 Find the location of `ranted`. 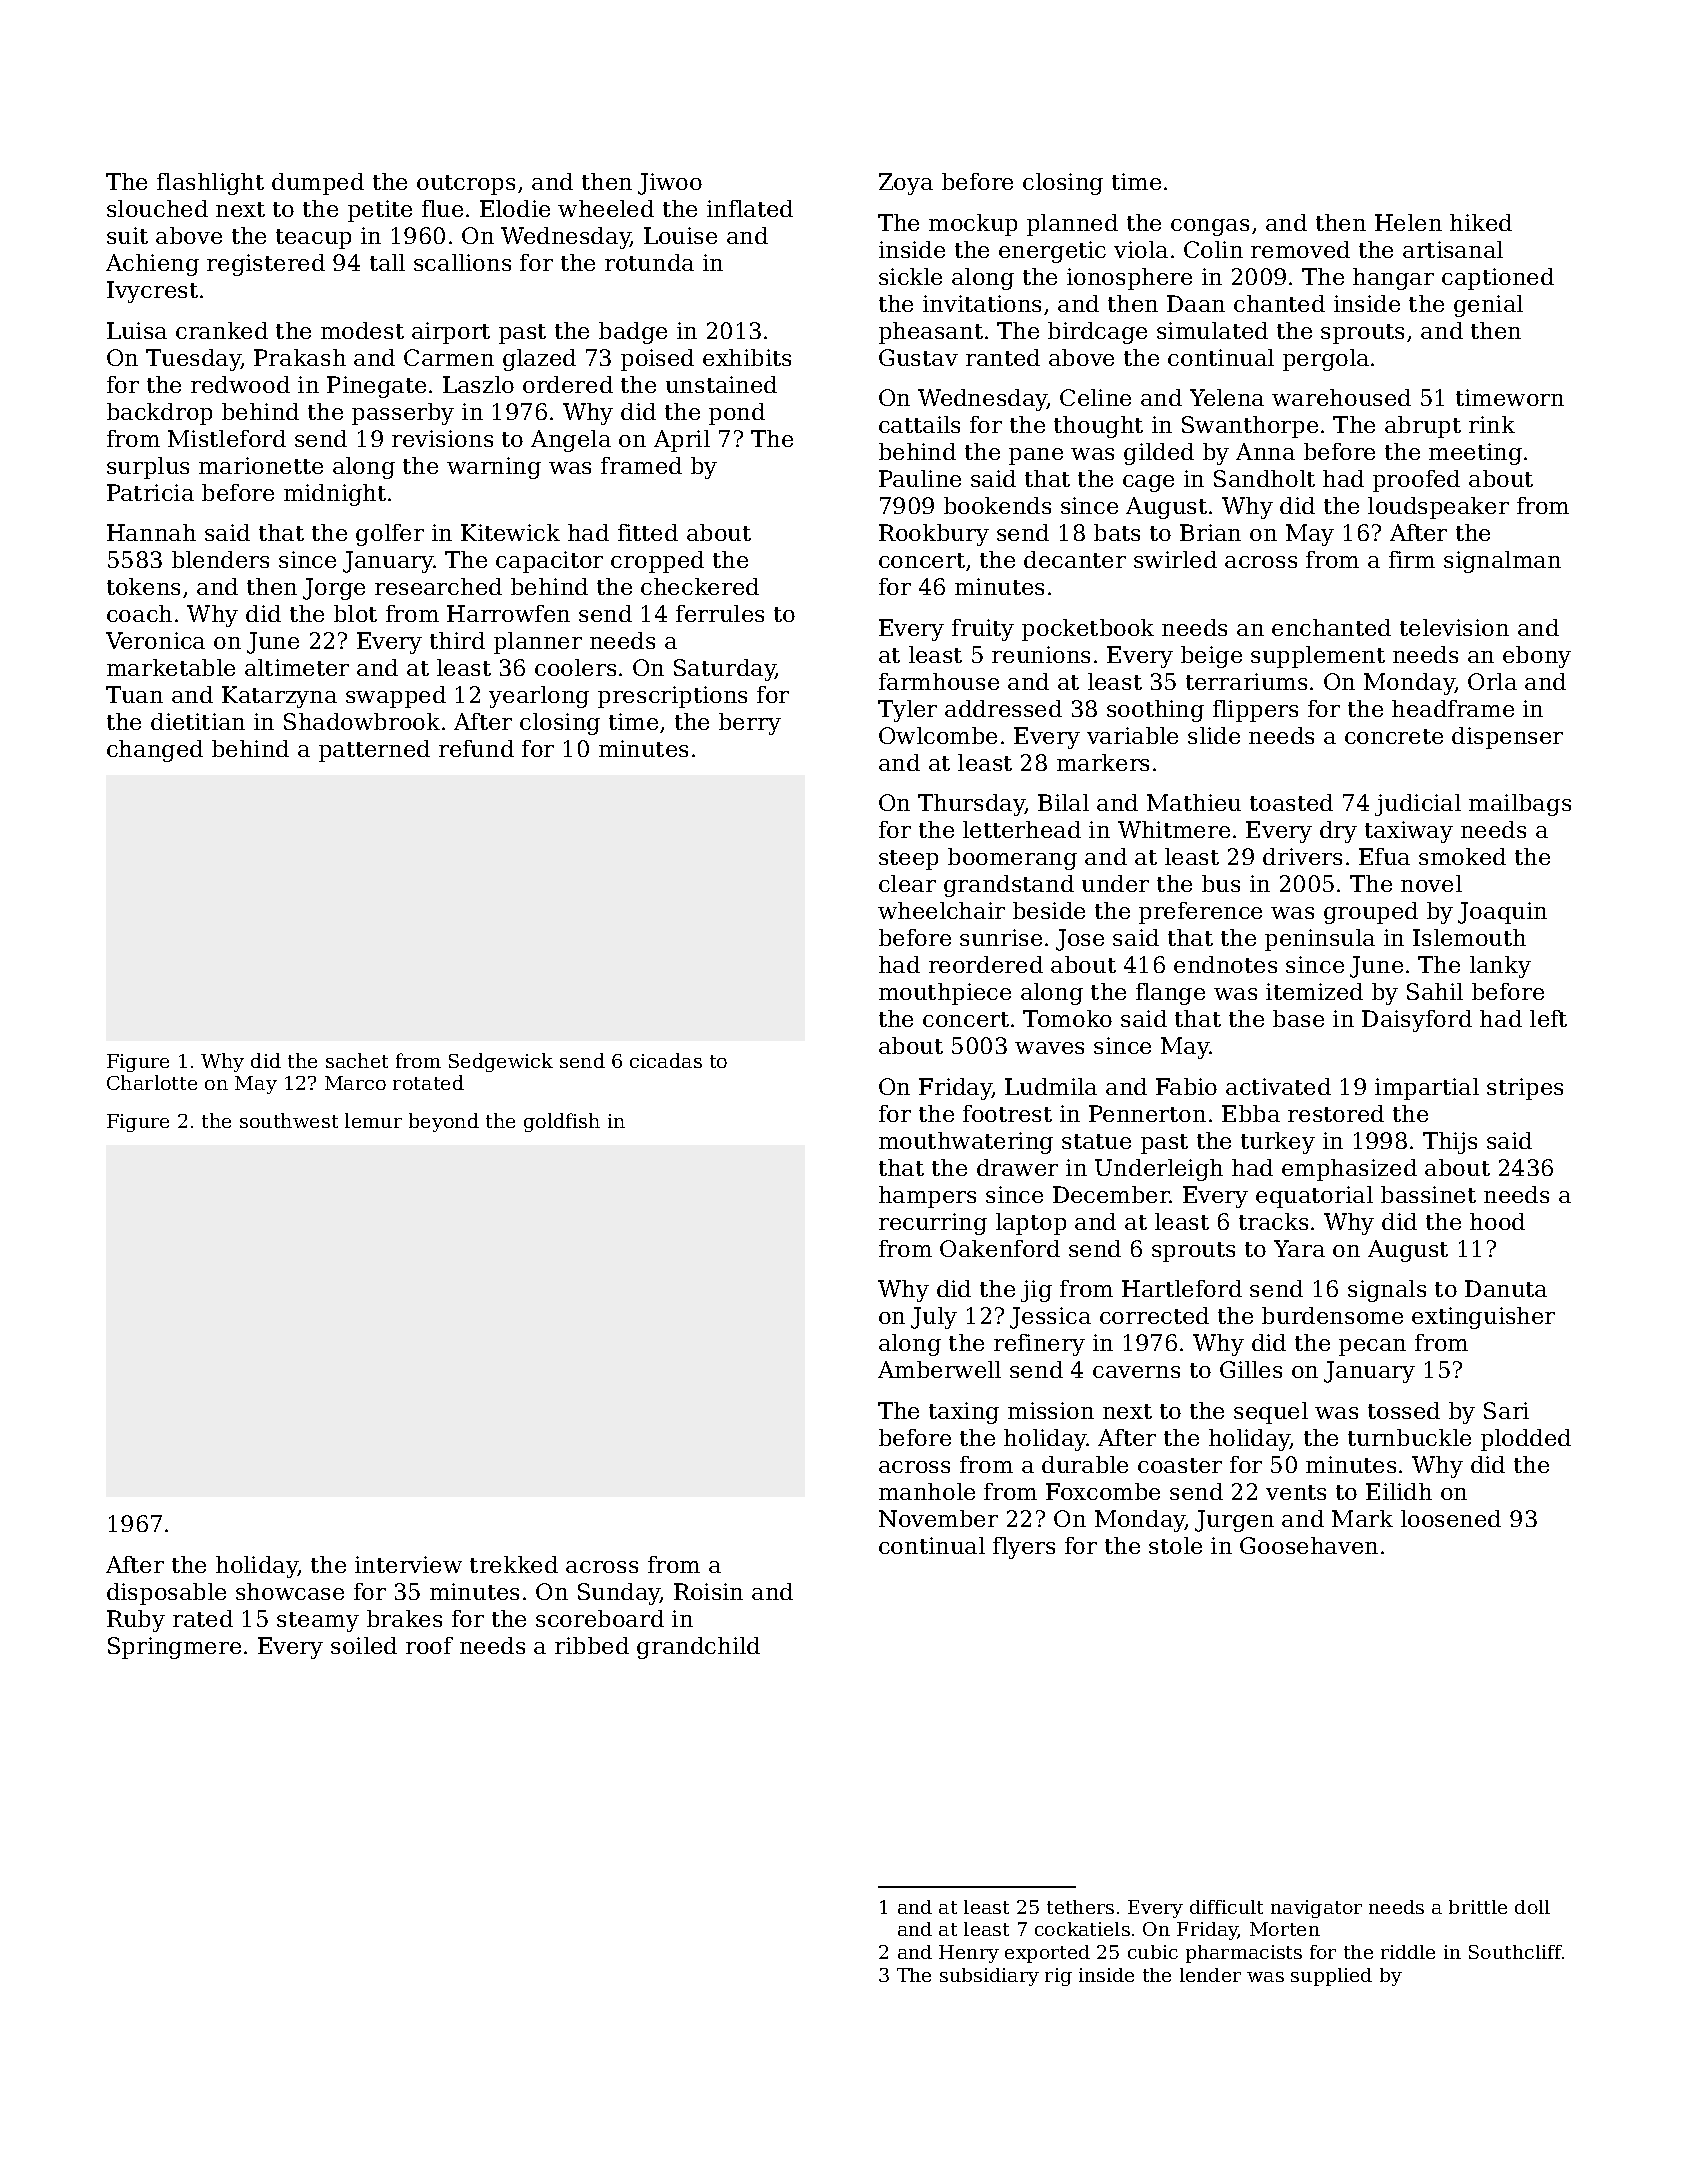

ranted is located at coordinates (1003, 357).
